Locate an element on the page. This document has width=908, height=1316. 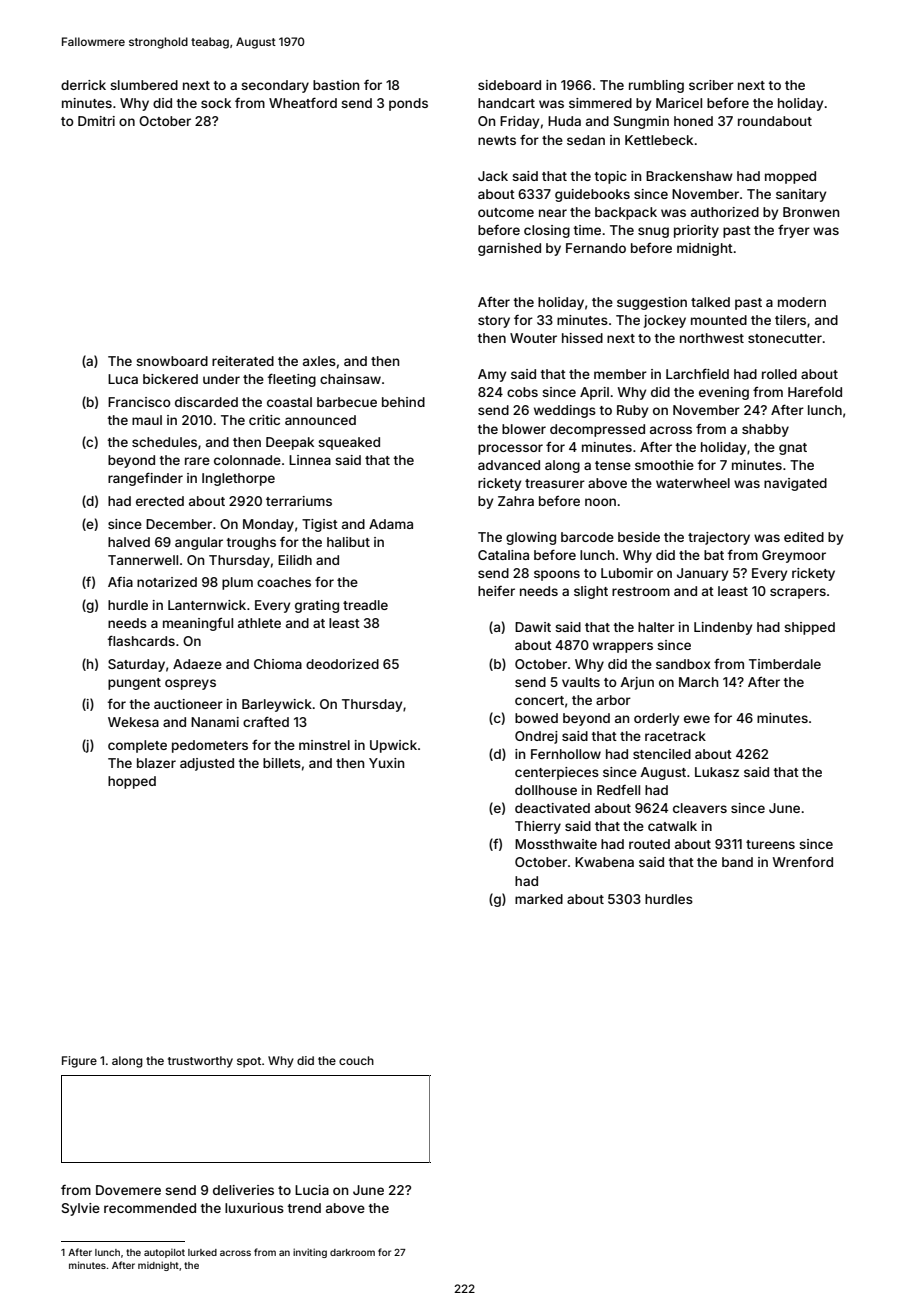
Tannerwell is located at coordinates (143, 560).
